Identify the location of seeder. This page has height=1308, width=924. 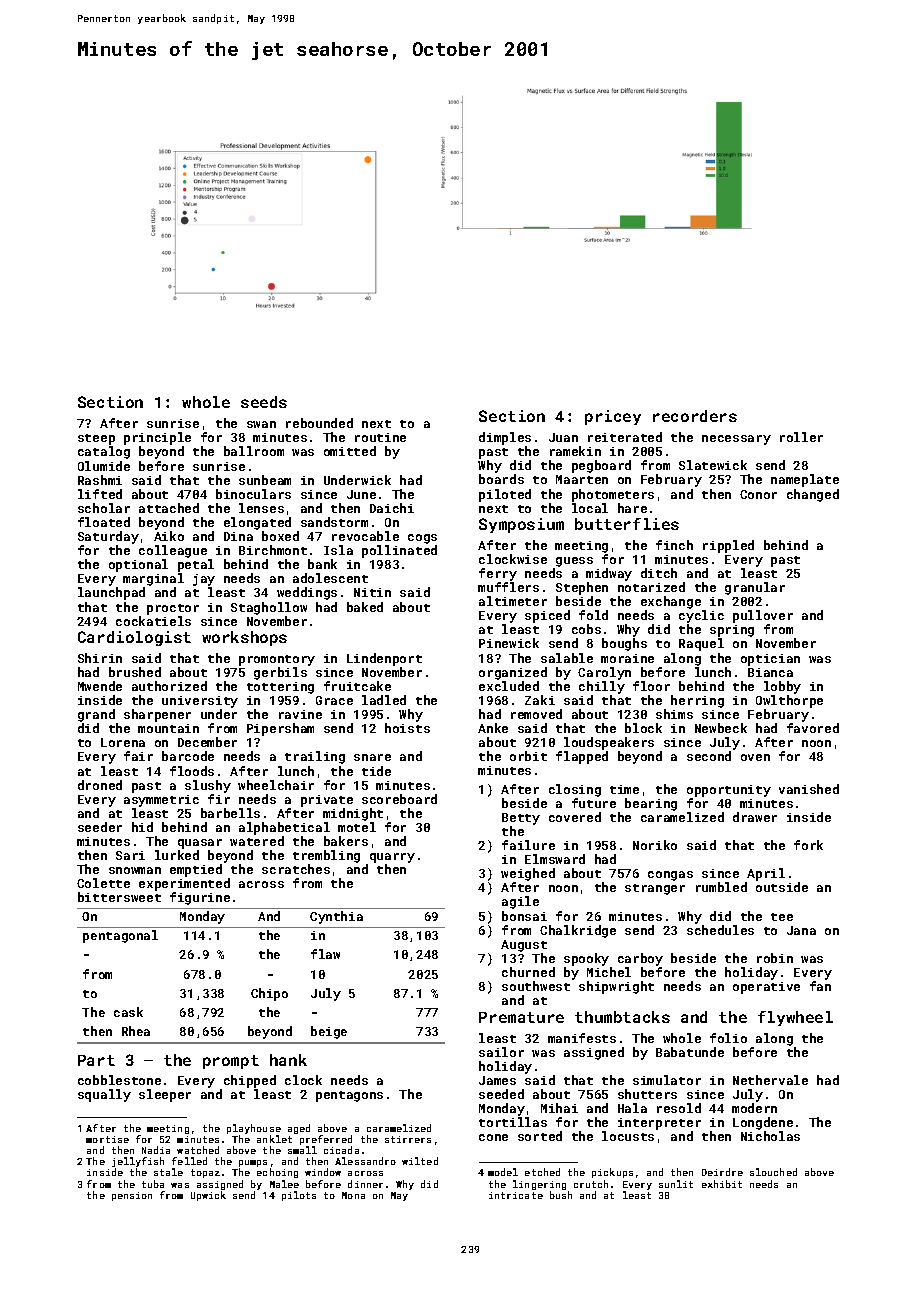
(100, 827).
